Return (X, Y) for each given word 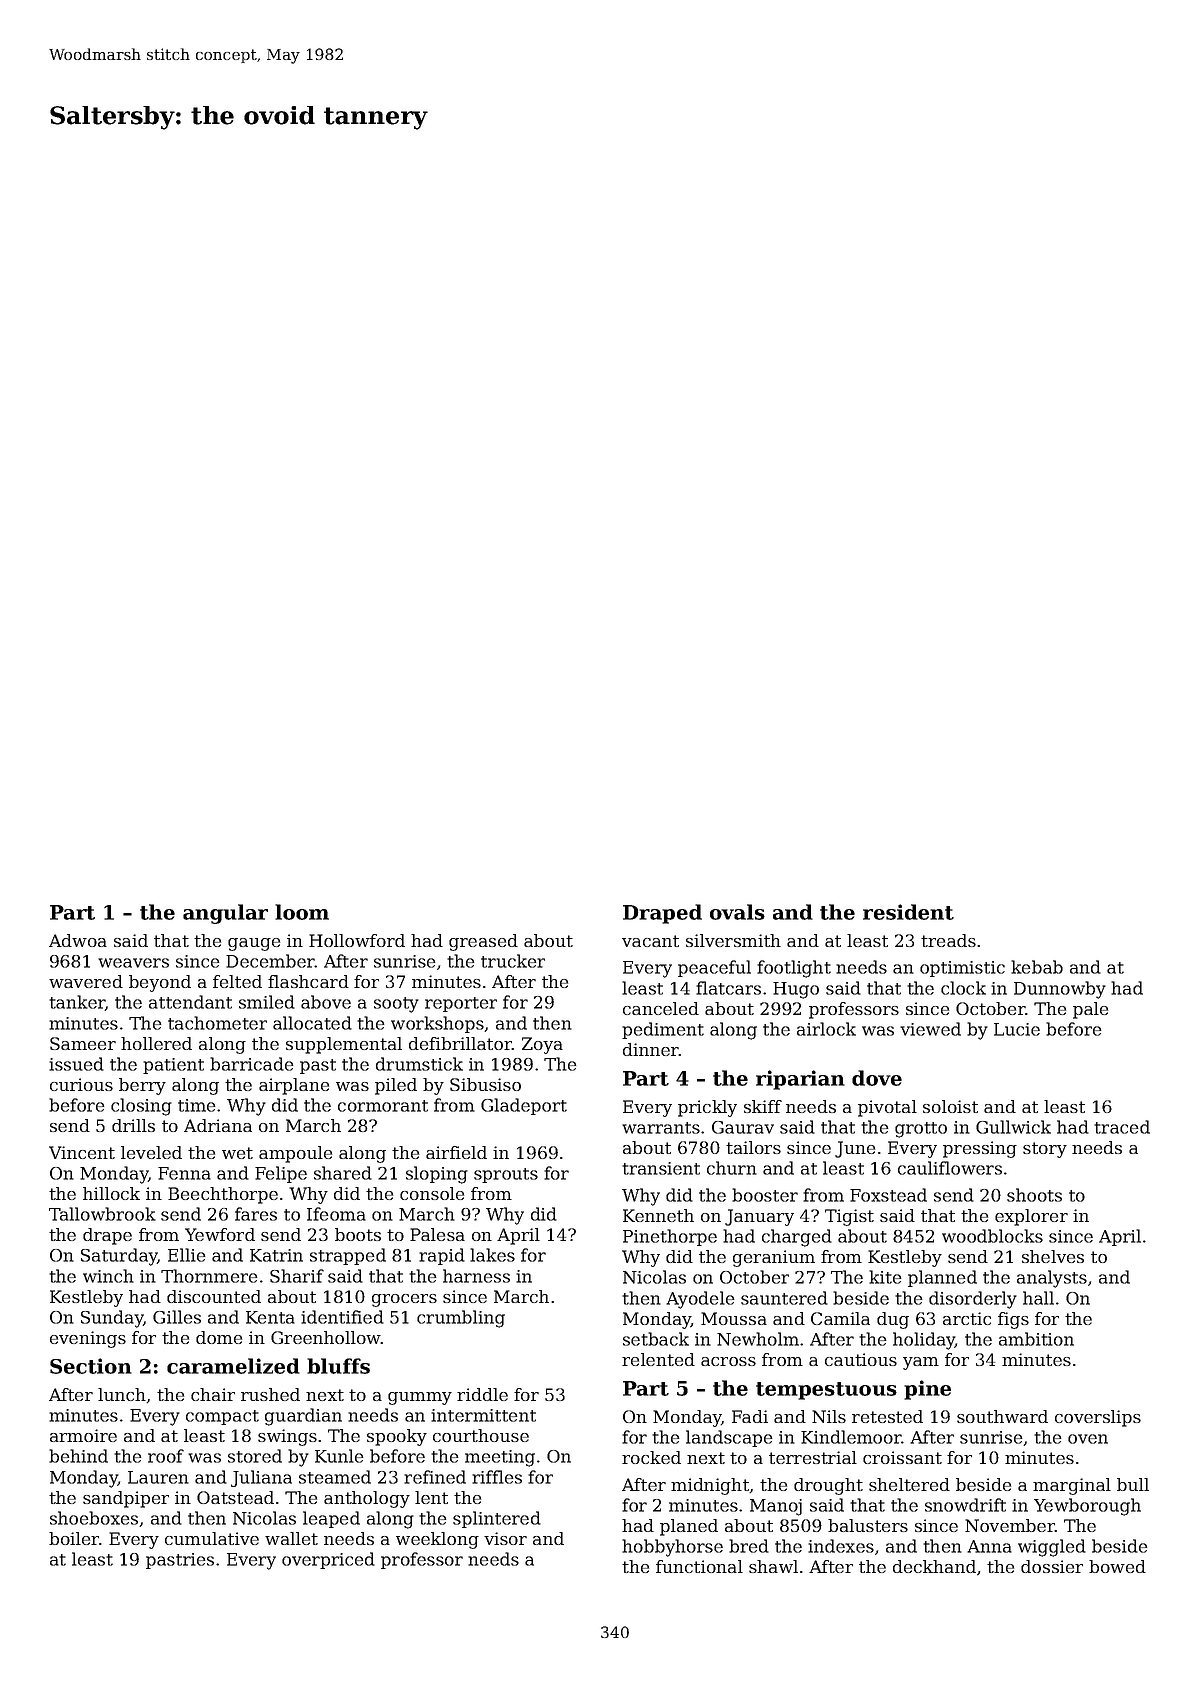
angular (225, 914)
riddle (482, 1394)
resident (908, 912)
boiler (74, 1538)
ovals (737, 912)
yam (921, 1363)
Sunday (112, 1319)
